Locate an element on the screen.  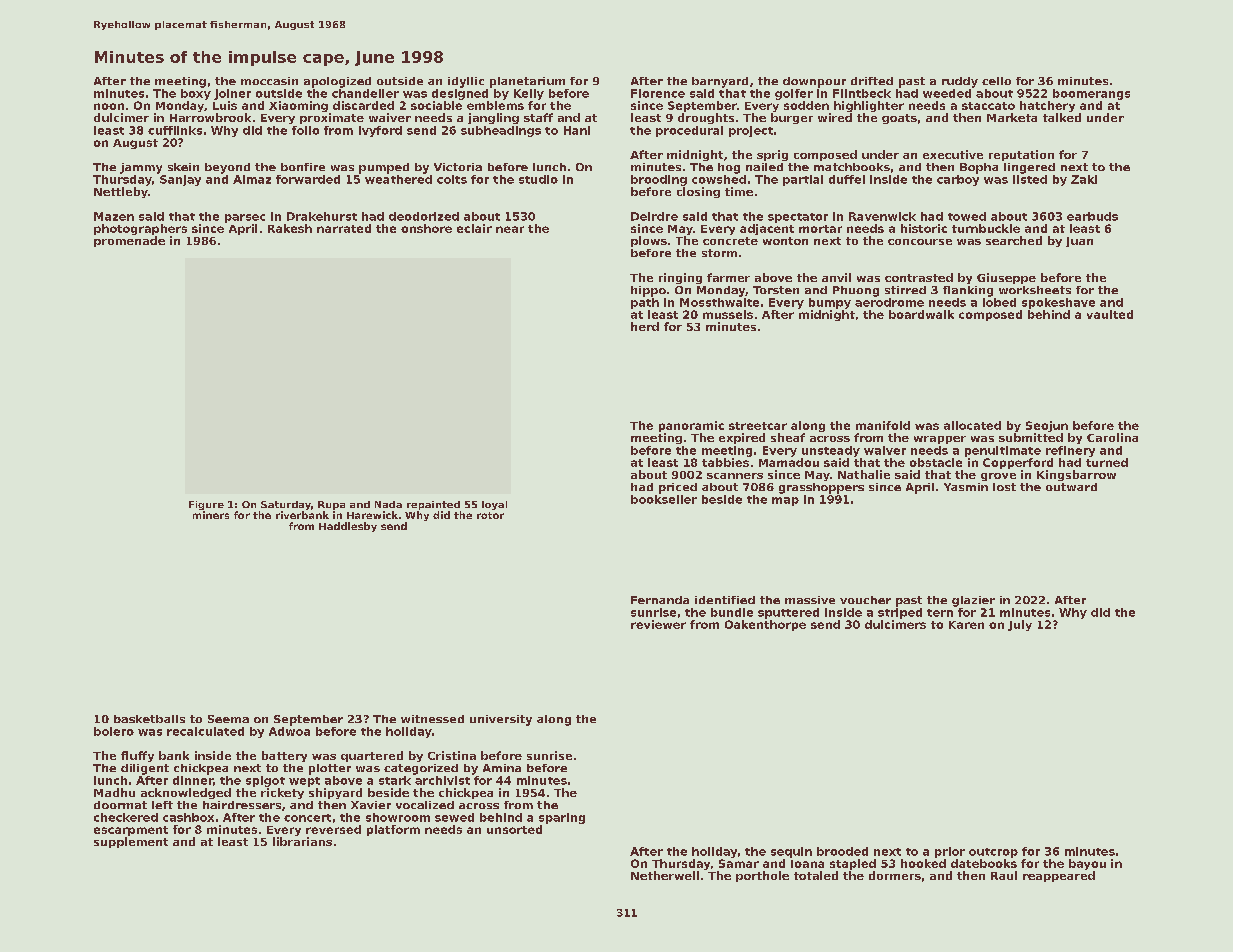
cowshed is located at coordinates (719, 179).
